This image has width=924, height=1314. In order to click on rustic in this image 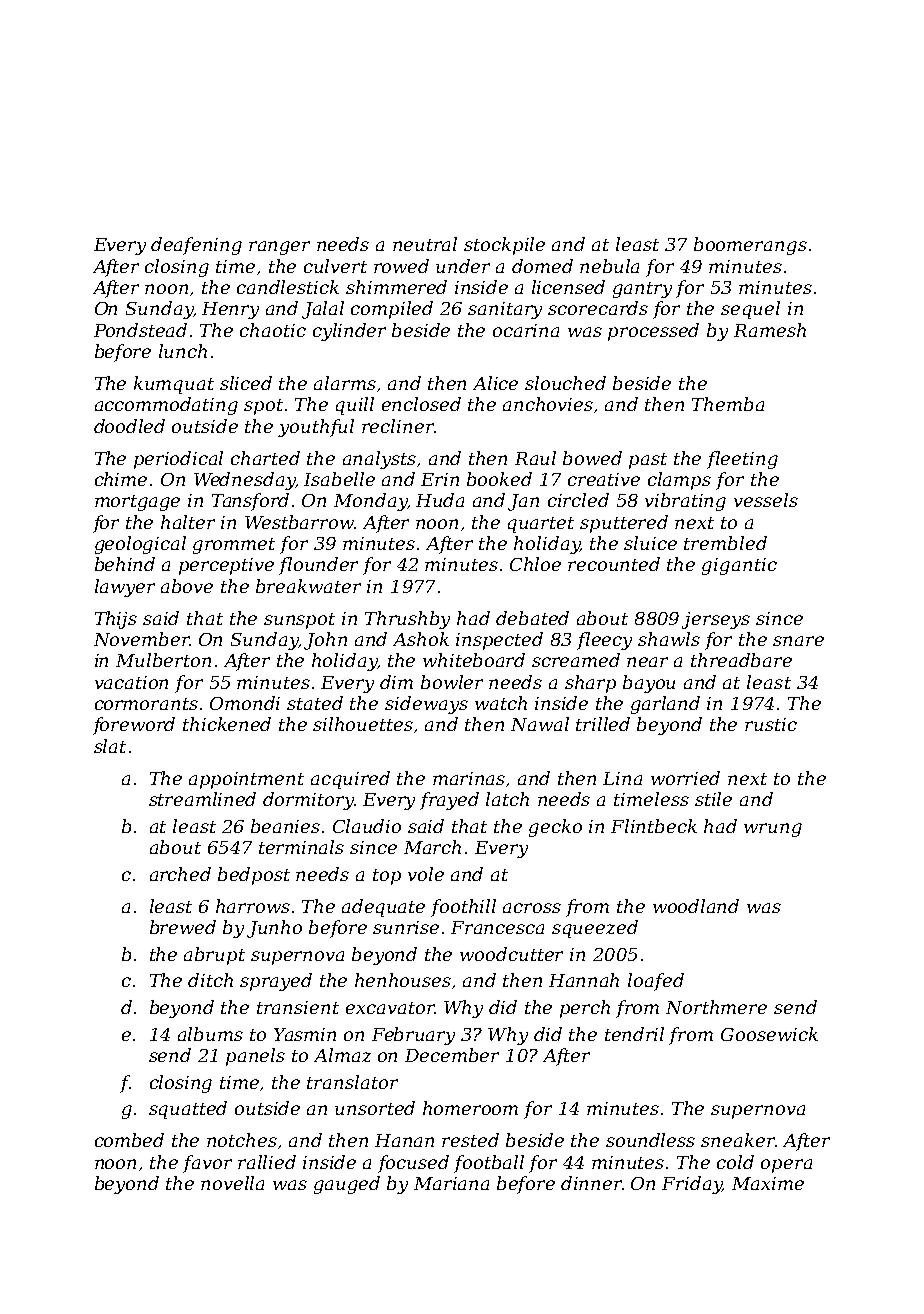, I will do `click(771, 724)`.
